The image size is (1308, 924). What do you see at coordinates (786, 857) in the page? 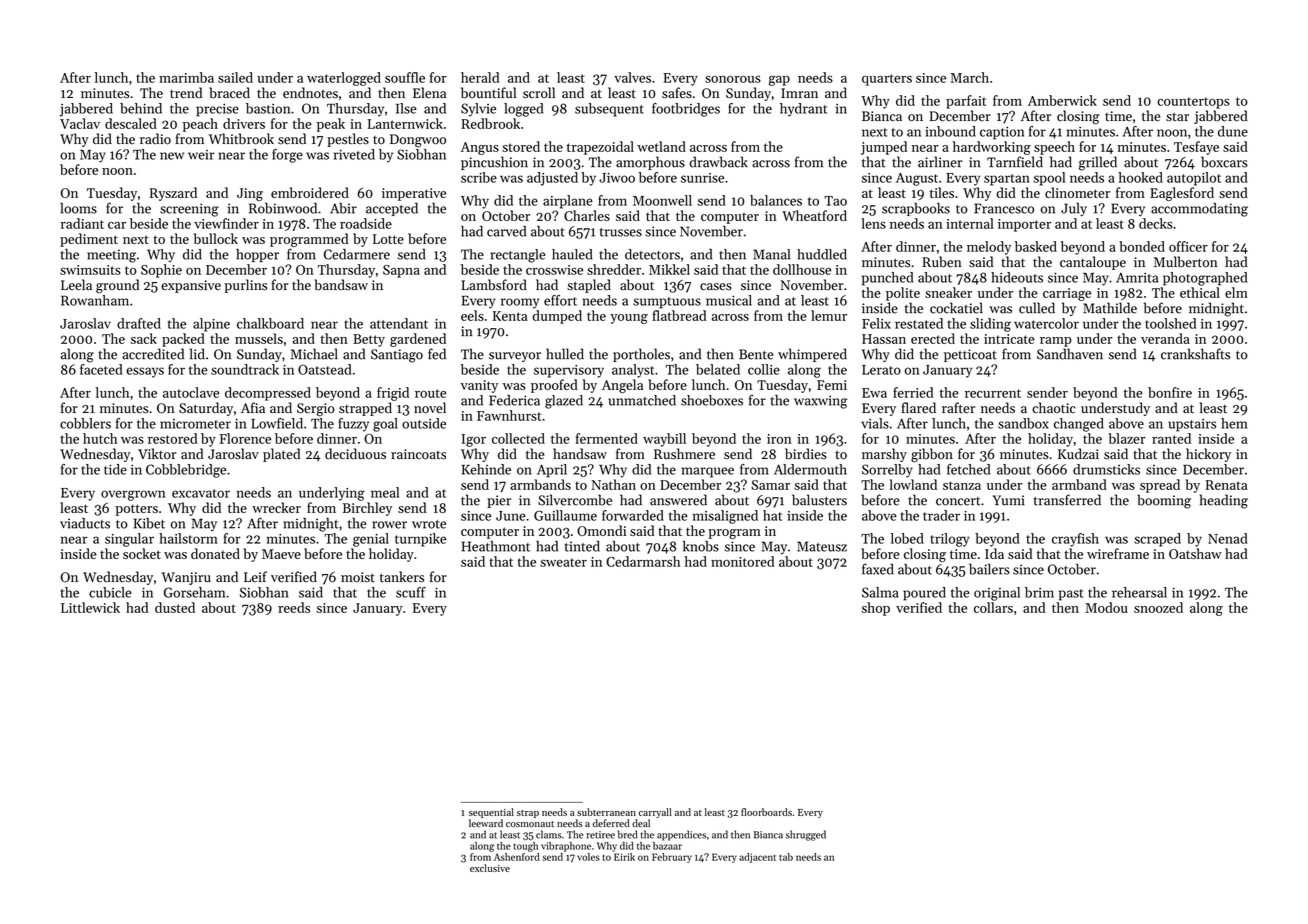
I see `tab` at bounding box center [786, 857].
